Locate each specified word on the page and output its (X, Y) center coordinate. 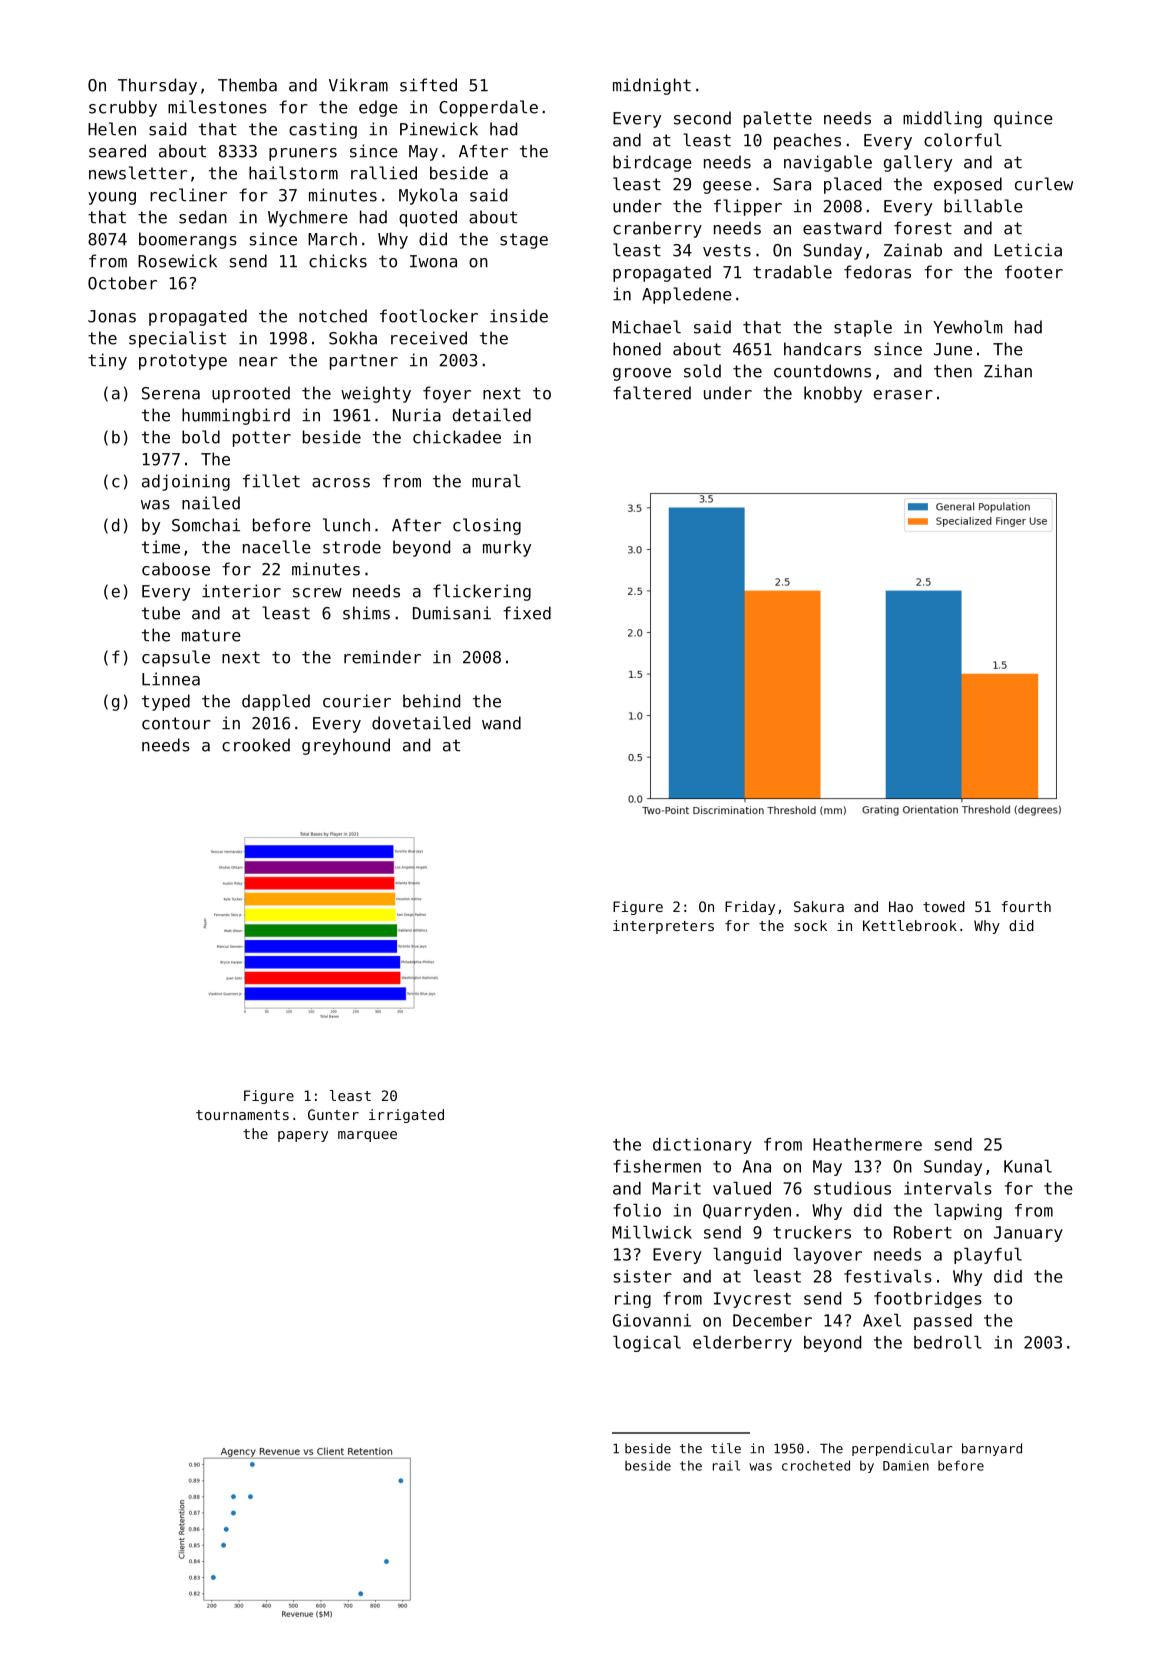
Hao (901, 906)
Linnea (171, 679)
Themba (247, 85)
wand (501, 723)
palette (778, 119)
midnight (652, 86)
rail (726, 1465)
